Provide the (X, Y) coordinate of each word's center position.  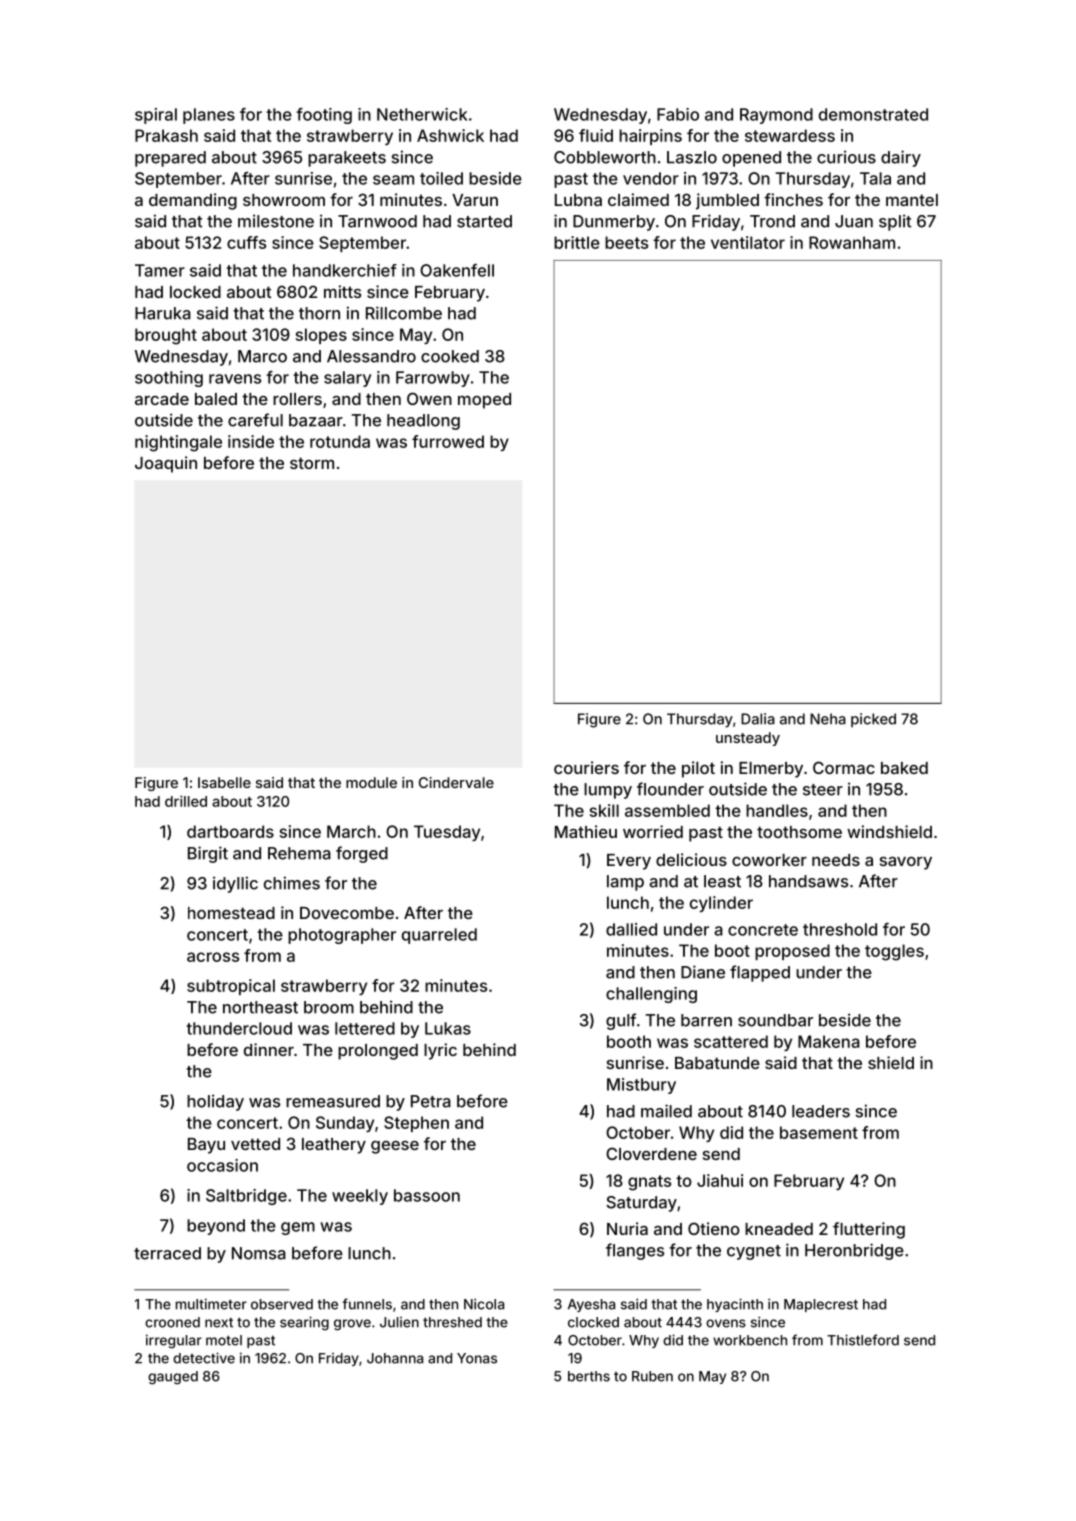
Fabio (678, 114)
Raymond (776, 116)
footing (324, 116)
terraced (167, 1253)
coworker (769, 860)
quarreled (439, 936)
